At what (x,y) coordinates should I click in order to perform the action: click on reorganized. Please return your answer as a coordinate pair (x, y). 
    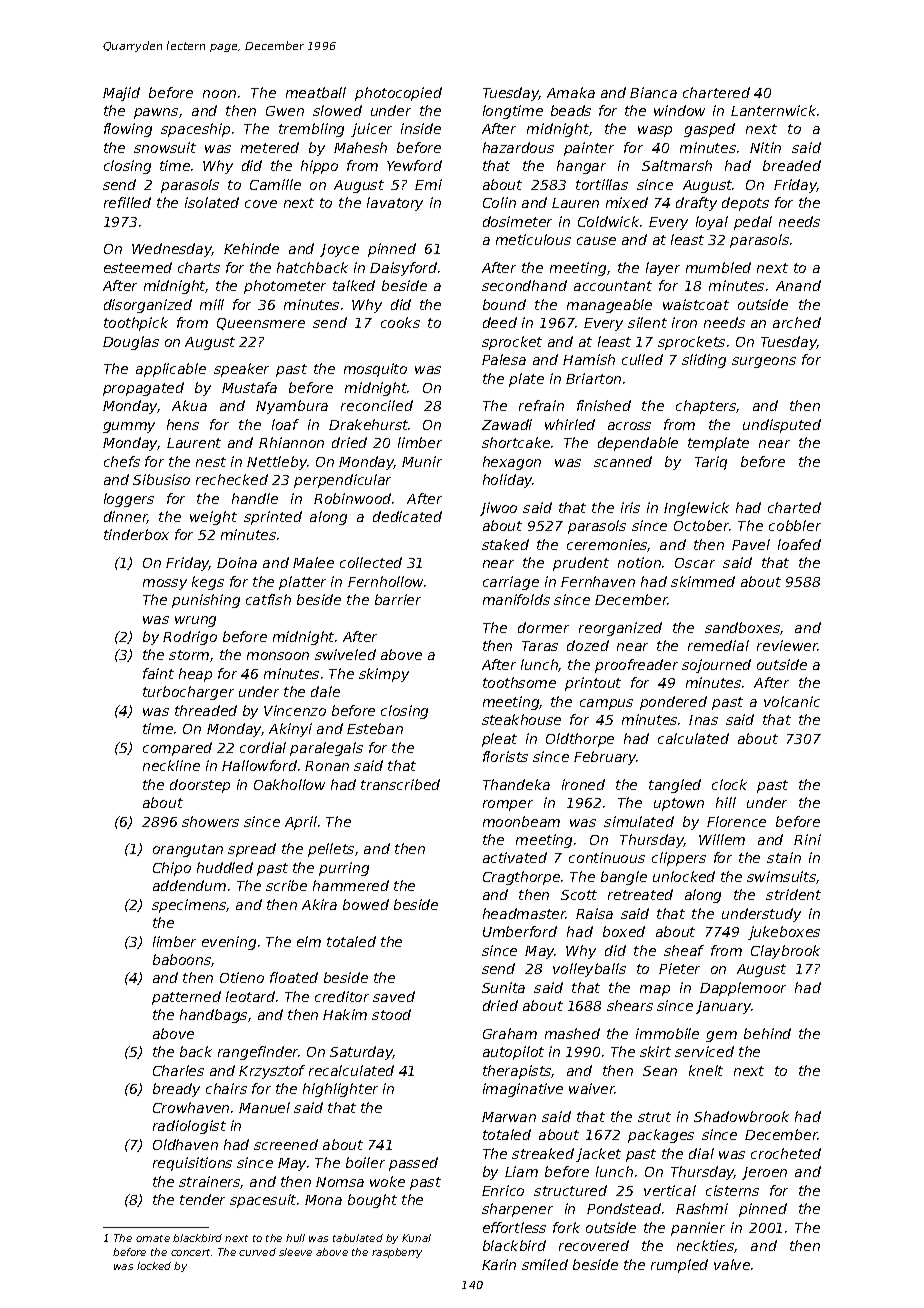
    Looking at the image, I should click on (620, 629).
